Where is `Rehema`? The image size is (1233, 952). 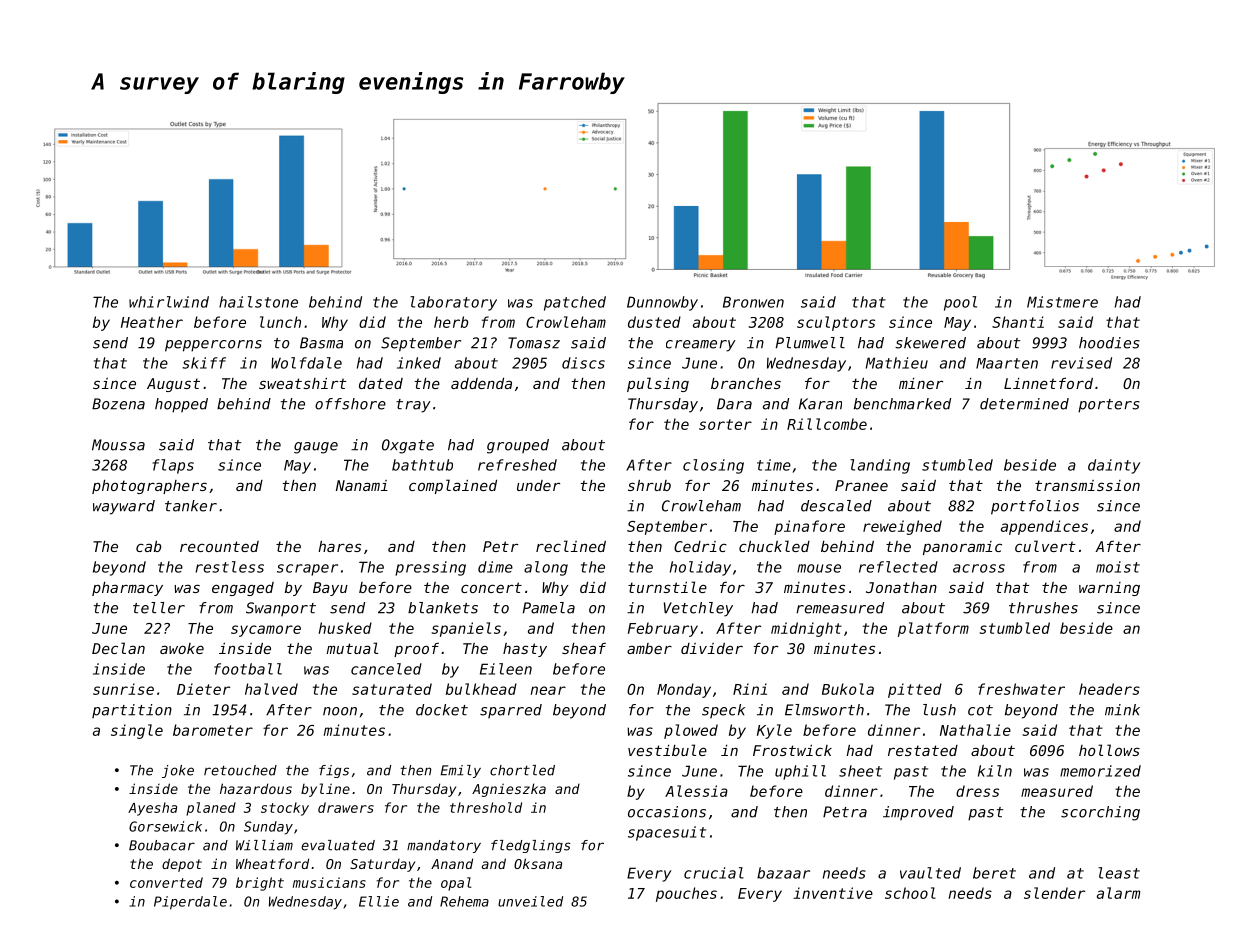
Rehema is located at coordinates (464, 901).
